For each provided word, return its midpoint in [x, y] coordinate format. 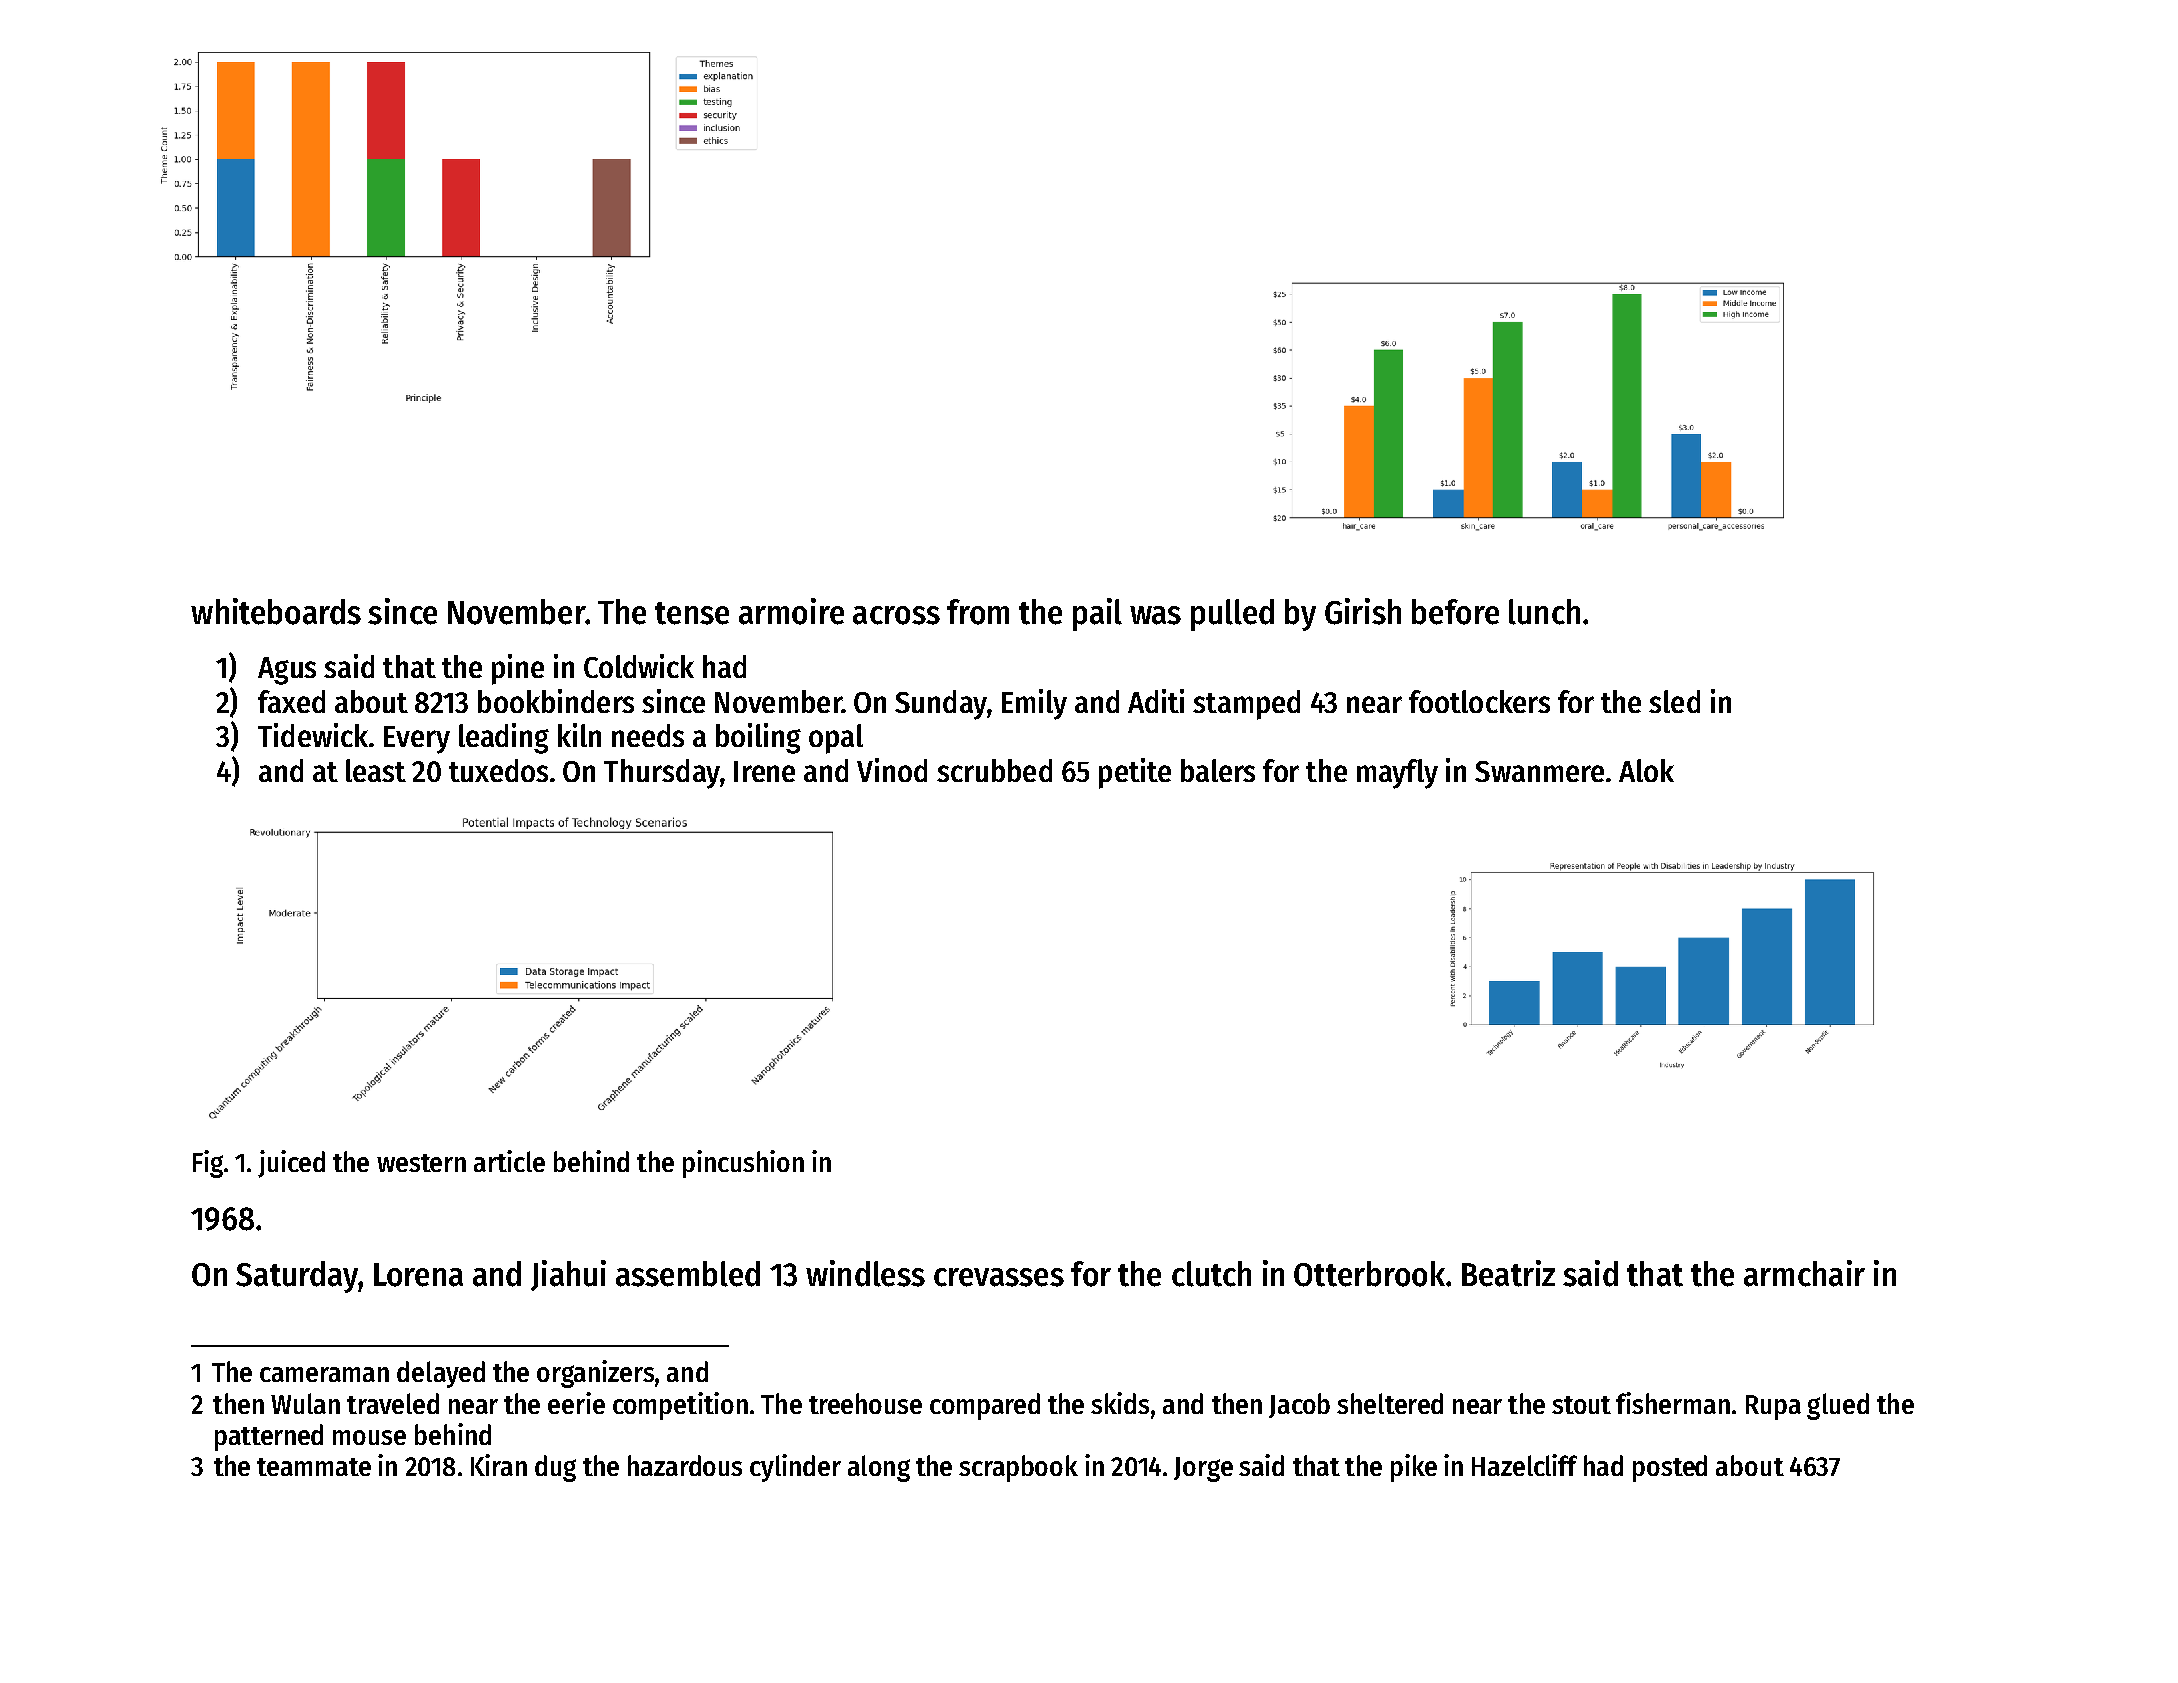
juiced [291, 1164]
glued [1838, 1406]
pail [1097, 614]
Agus [287, 671]
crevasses [999, 1277]
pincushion [743, 1164]
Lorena [418, 1275]
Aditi [1156, 701]
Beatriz [1508, 1273]
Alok [1646, 770]
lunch [1544, 612]
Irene [764, 771]
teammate [314, 1467]
